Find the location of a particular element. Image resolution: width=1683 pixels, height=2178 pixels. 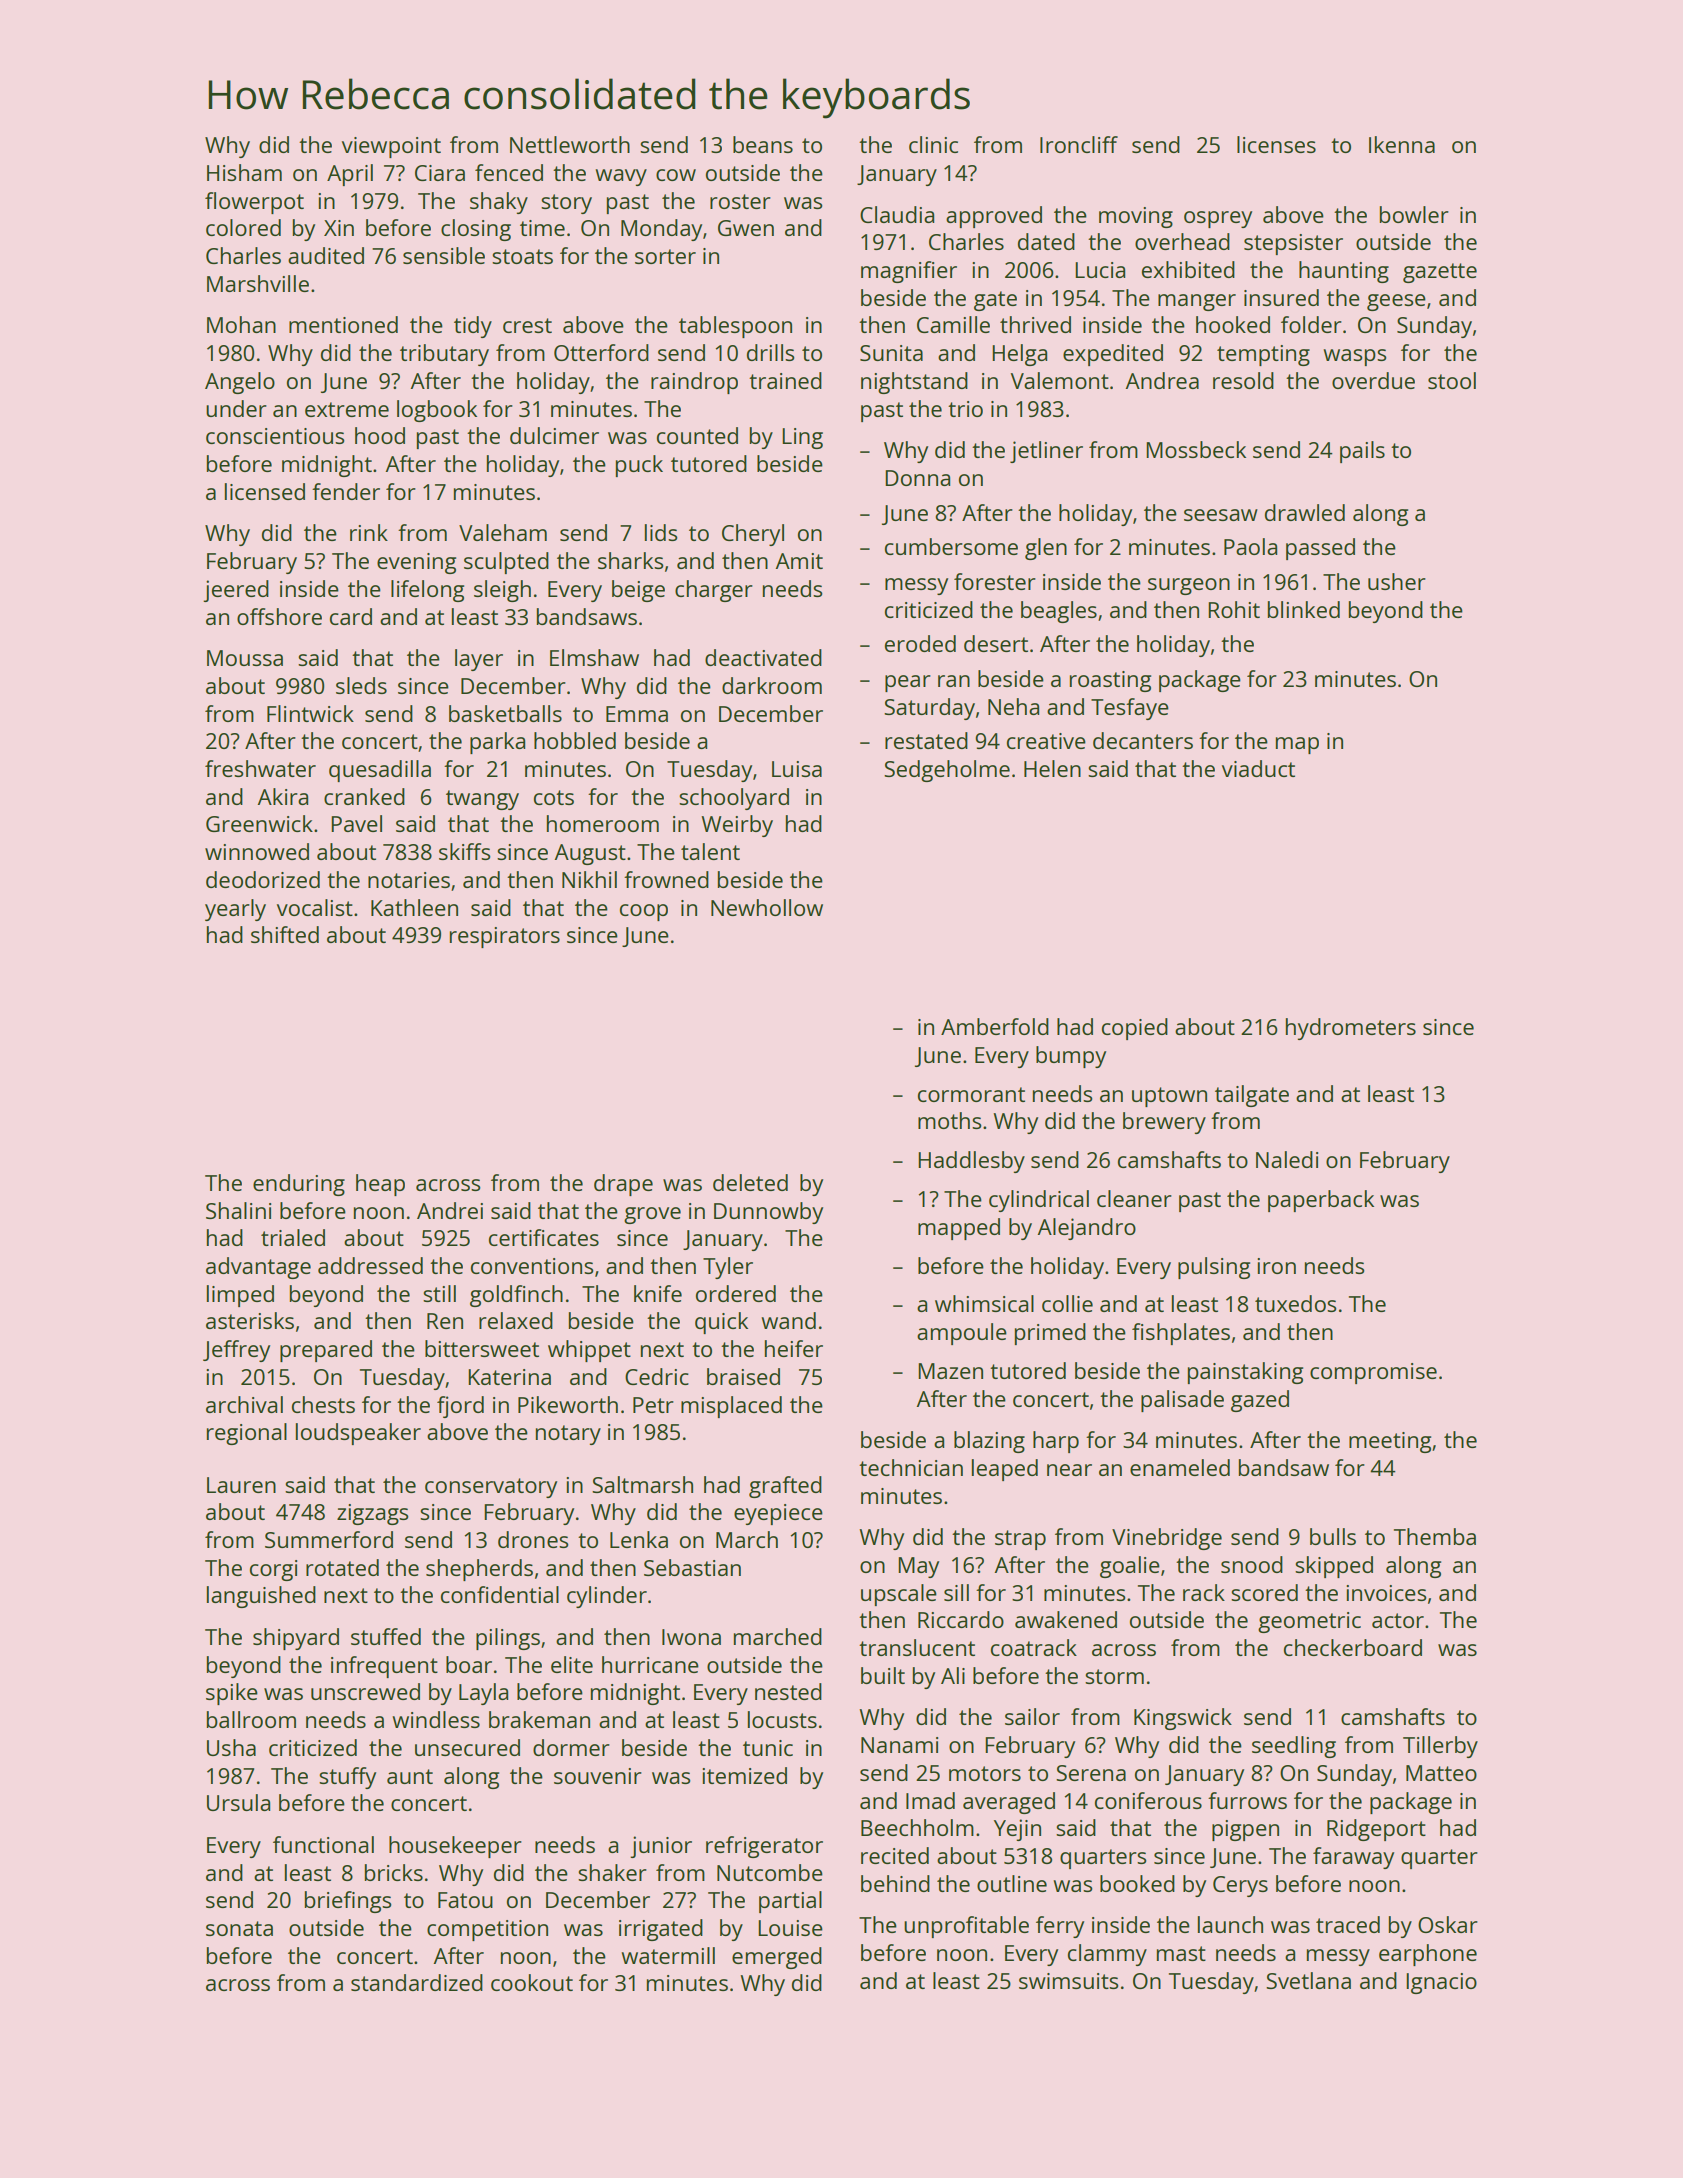

Lenka is located at coordinates (639, 1539).
